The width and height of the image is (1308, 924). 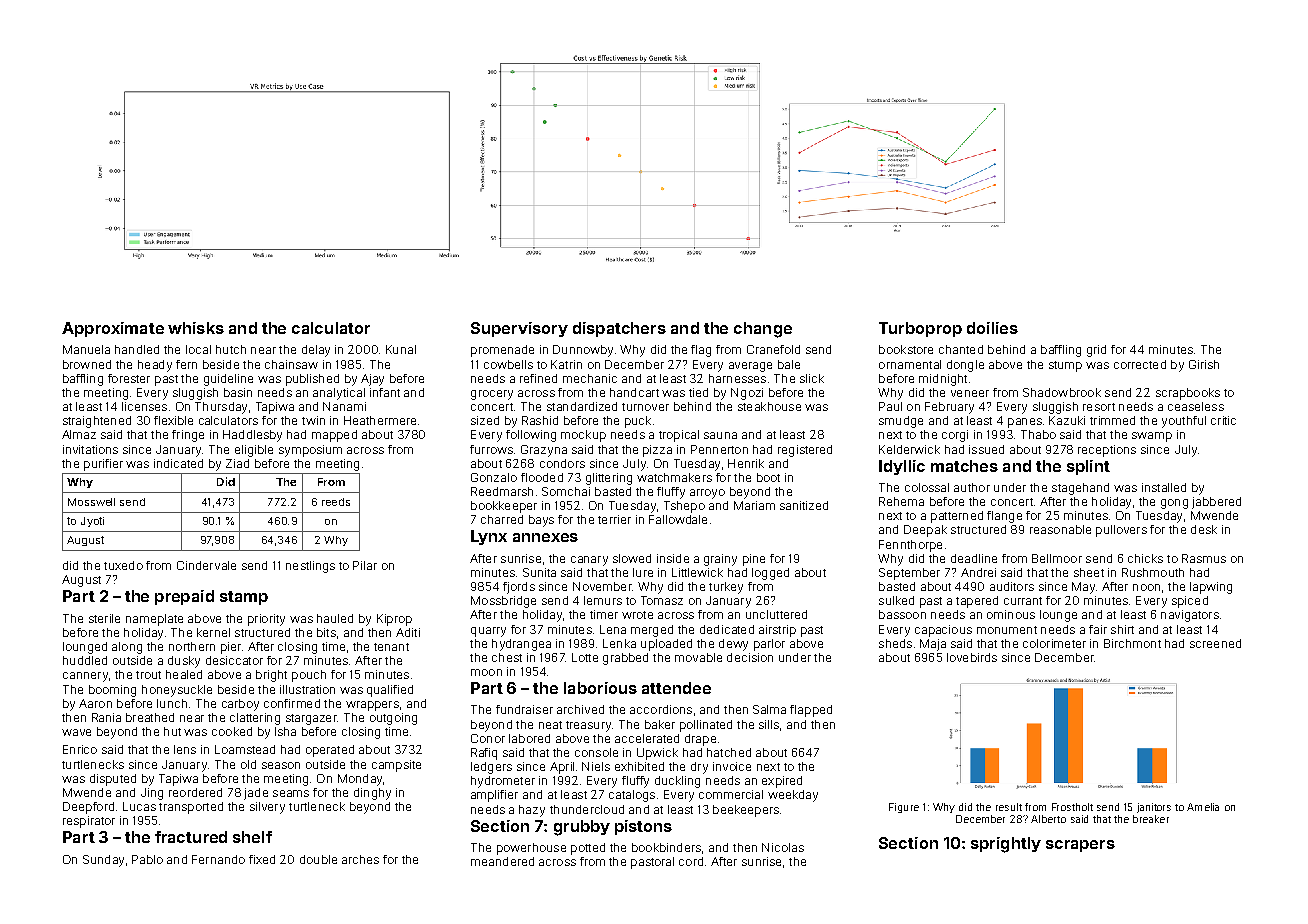 I want to click on critic, so click(x=1223, y=420).
